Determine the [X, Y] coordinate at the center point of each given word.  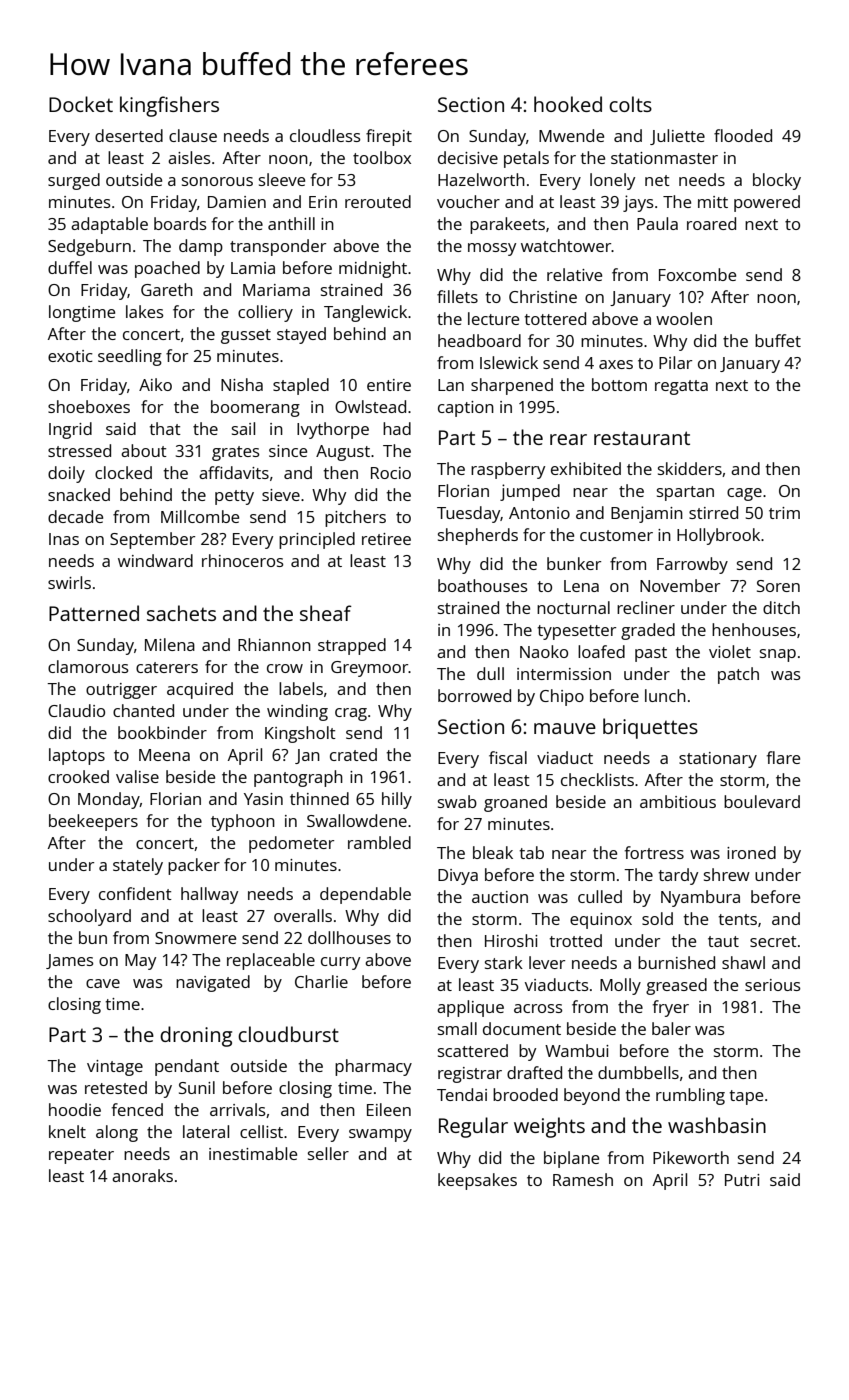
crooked [78, 776]
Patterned [94, 613]
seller [328, 1153]
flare [783, 757]
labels [301, 688]
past [651, 654]
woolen [684, 318]
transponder [278, 247]
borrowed [474, 695]
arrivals [238, 1109]
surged [74, 181]
